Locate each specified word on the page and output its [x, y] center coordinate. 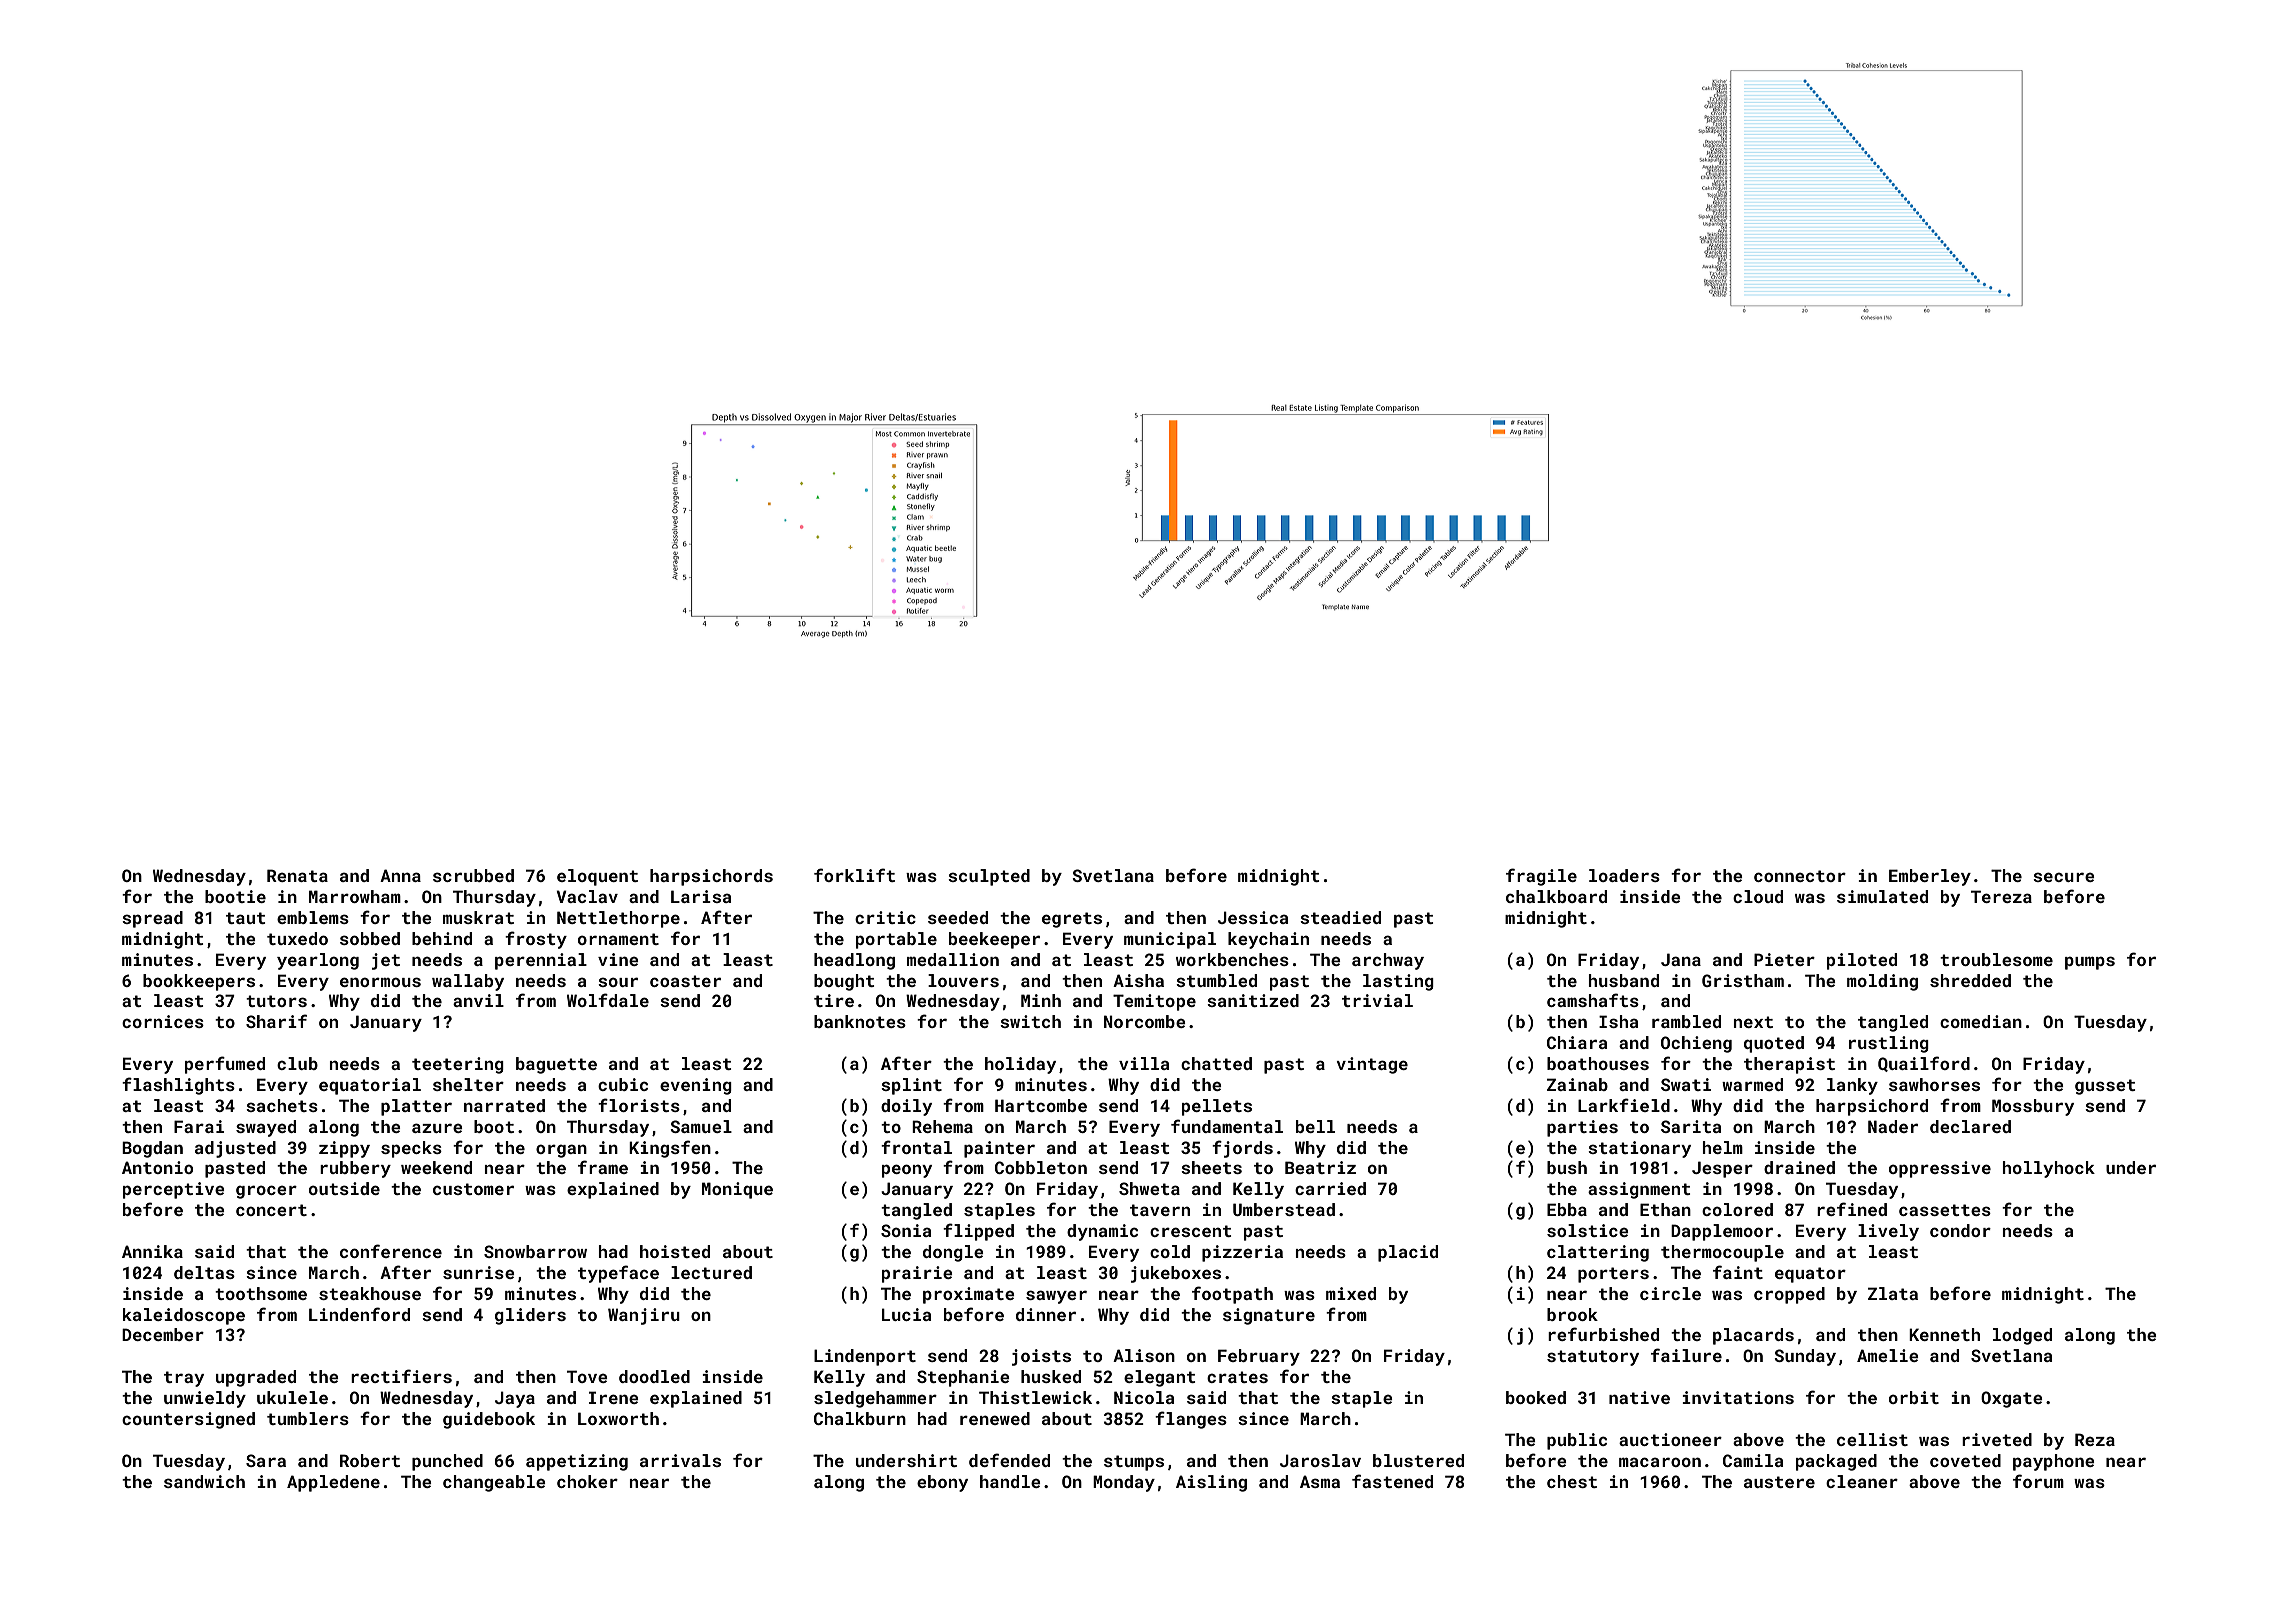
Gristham [1743, 980]
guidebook [489, 1420]
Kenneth [1944, 1334]
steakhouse [370, 1293]
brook [1572, 1314]
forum [2038, 1481]
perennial [541, 961]
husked [1051, 1376]
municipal [1170, 940]
